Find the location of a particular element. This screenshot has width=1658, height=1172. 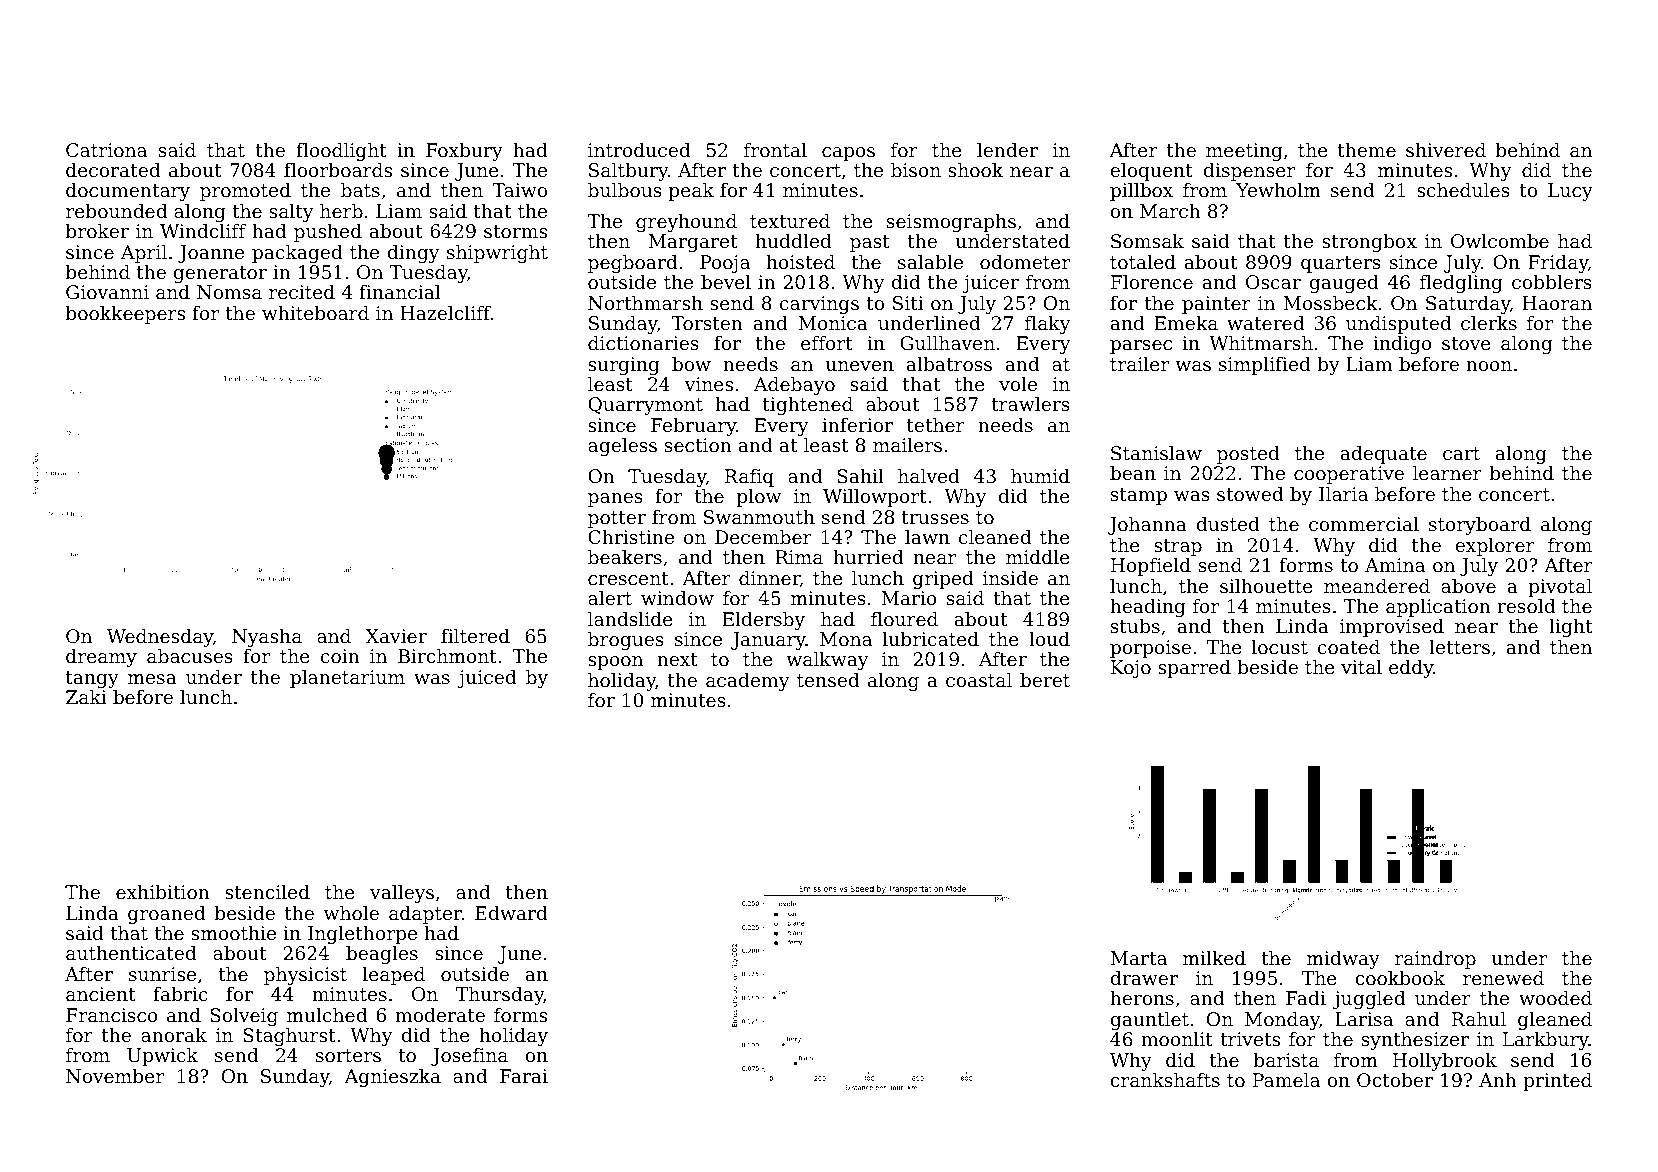

Farai is located at coordinates (524, 1076).
